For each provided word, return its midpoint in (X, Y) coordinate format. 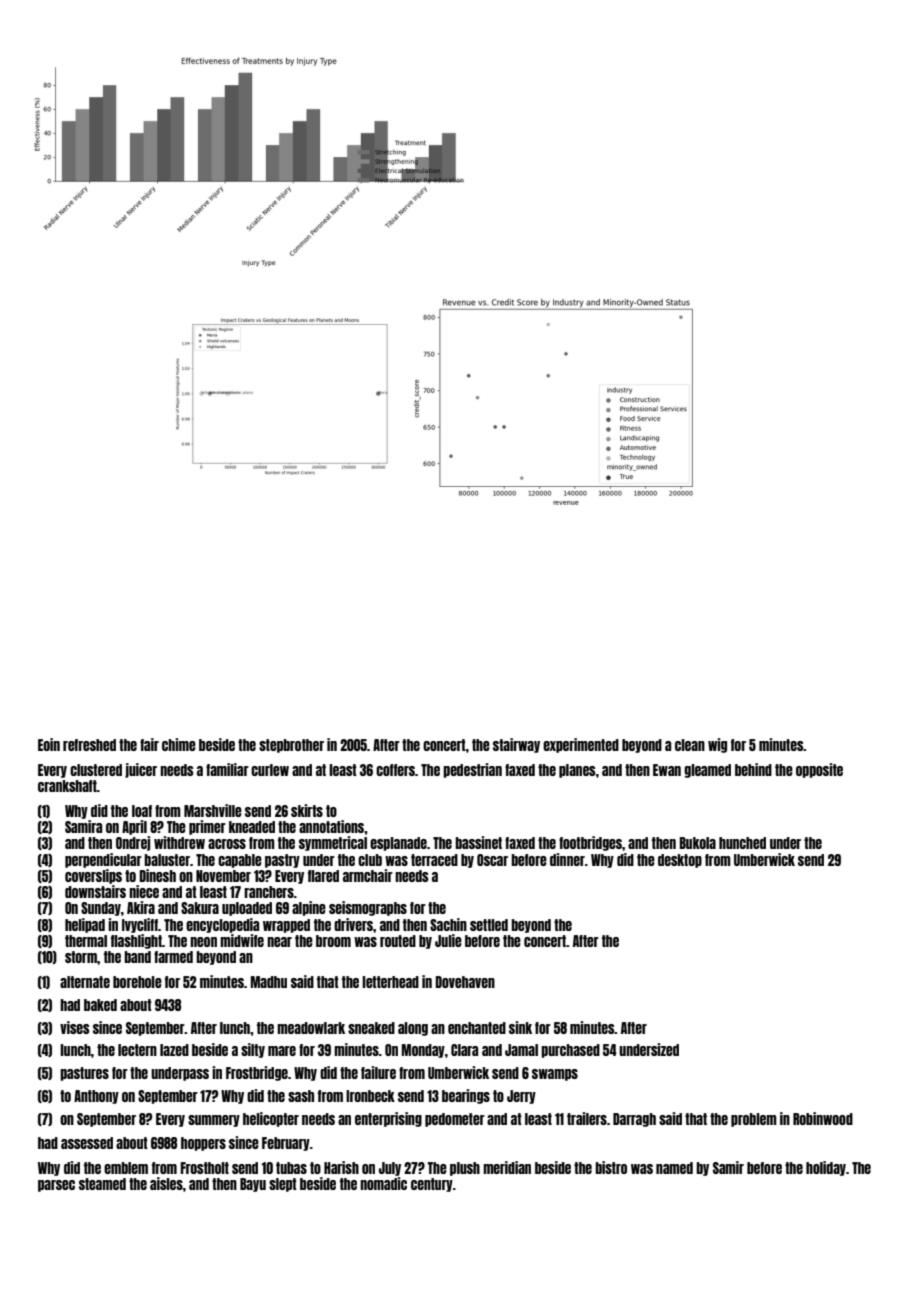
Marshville (213, 810)
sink (520, 1027)
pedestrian (472, 770)
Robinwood (823, 1118)
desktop (680, 861)
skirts (307, 810)
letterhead (390, 982)
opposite (819, 770)
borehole (137, 982)
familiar (227, 769)
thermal (86, 941)
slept (283, 1185)
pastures (84, 1074)
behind (753, 769)
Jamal (521, 1050)
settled (489, 925)
